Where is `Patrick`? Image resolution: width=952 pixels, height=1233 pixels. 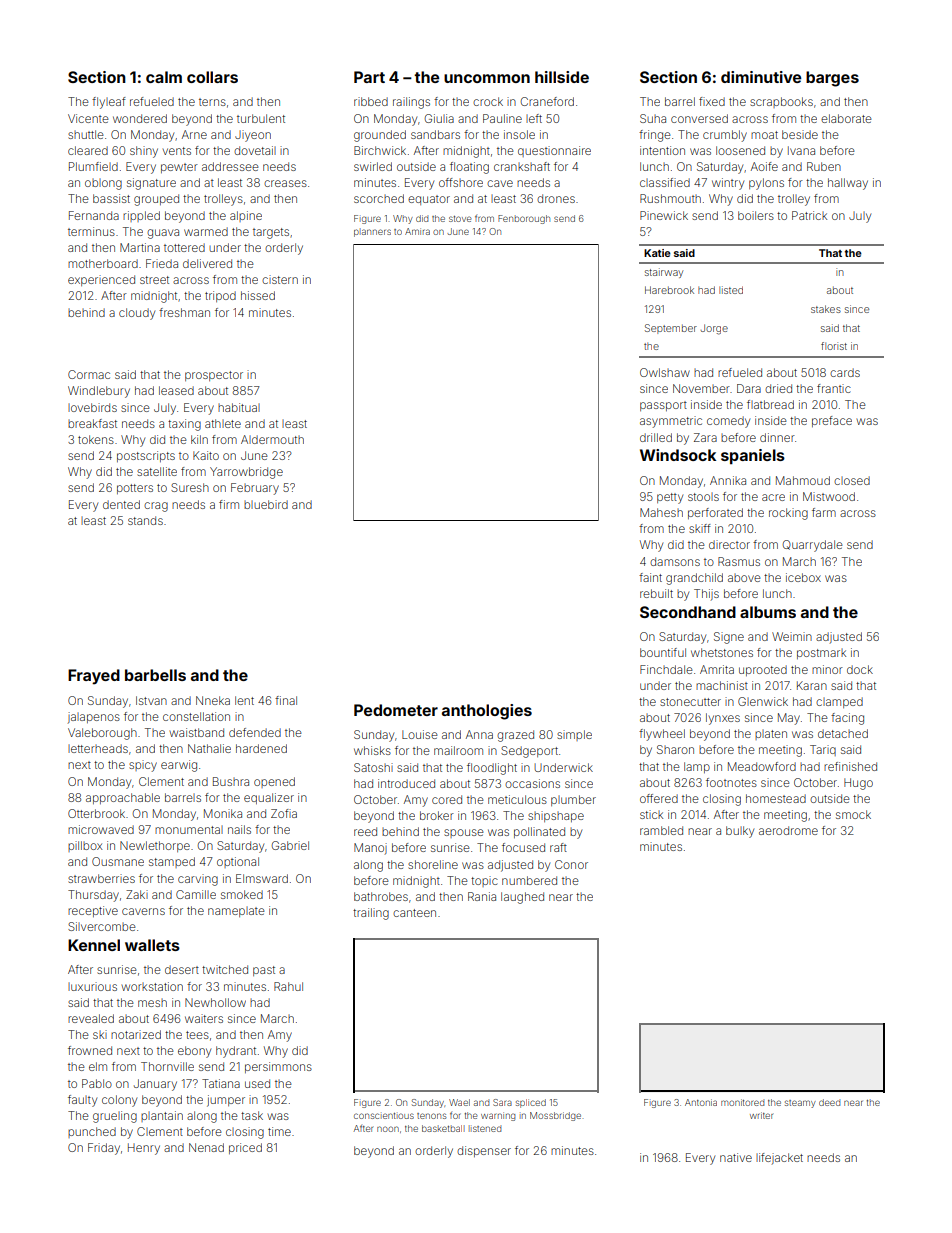
Patrick is located at coordinates (809, 215).
